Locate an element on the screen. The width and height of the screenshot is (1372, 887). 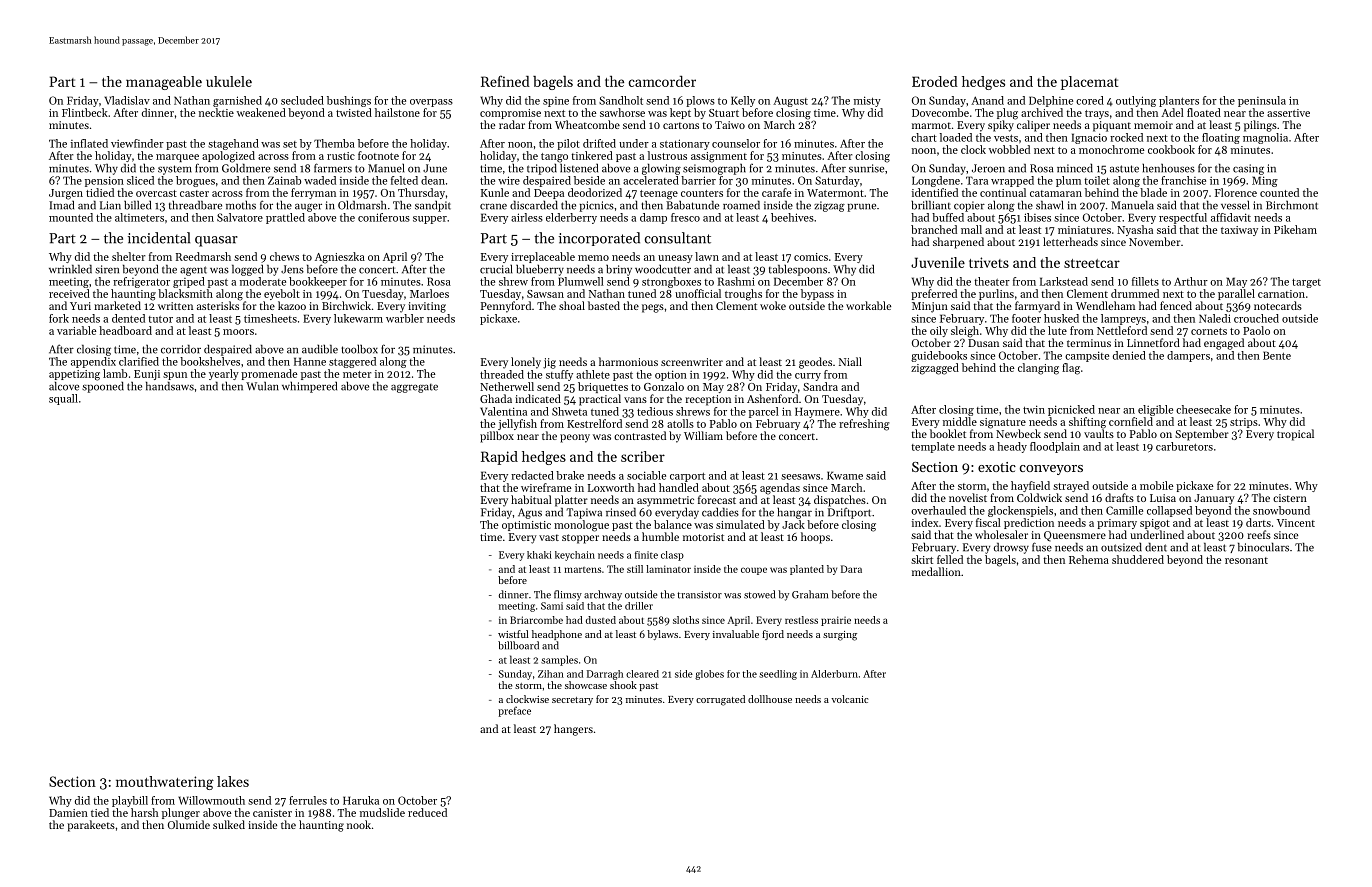
hailstone is located at coordinates (397, 112).
